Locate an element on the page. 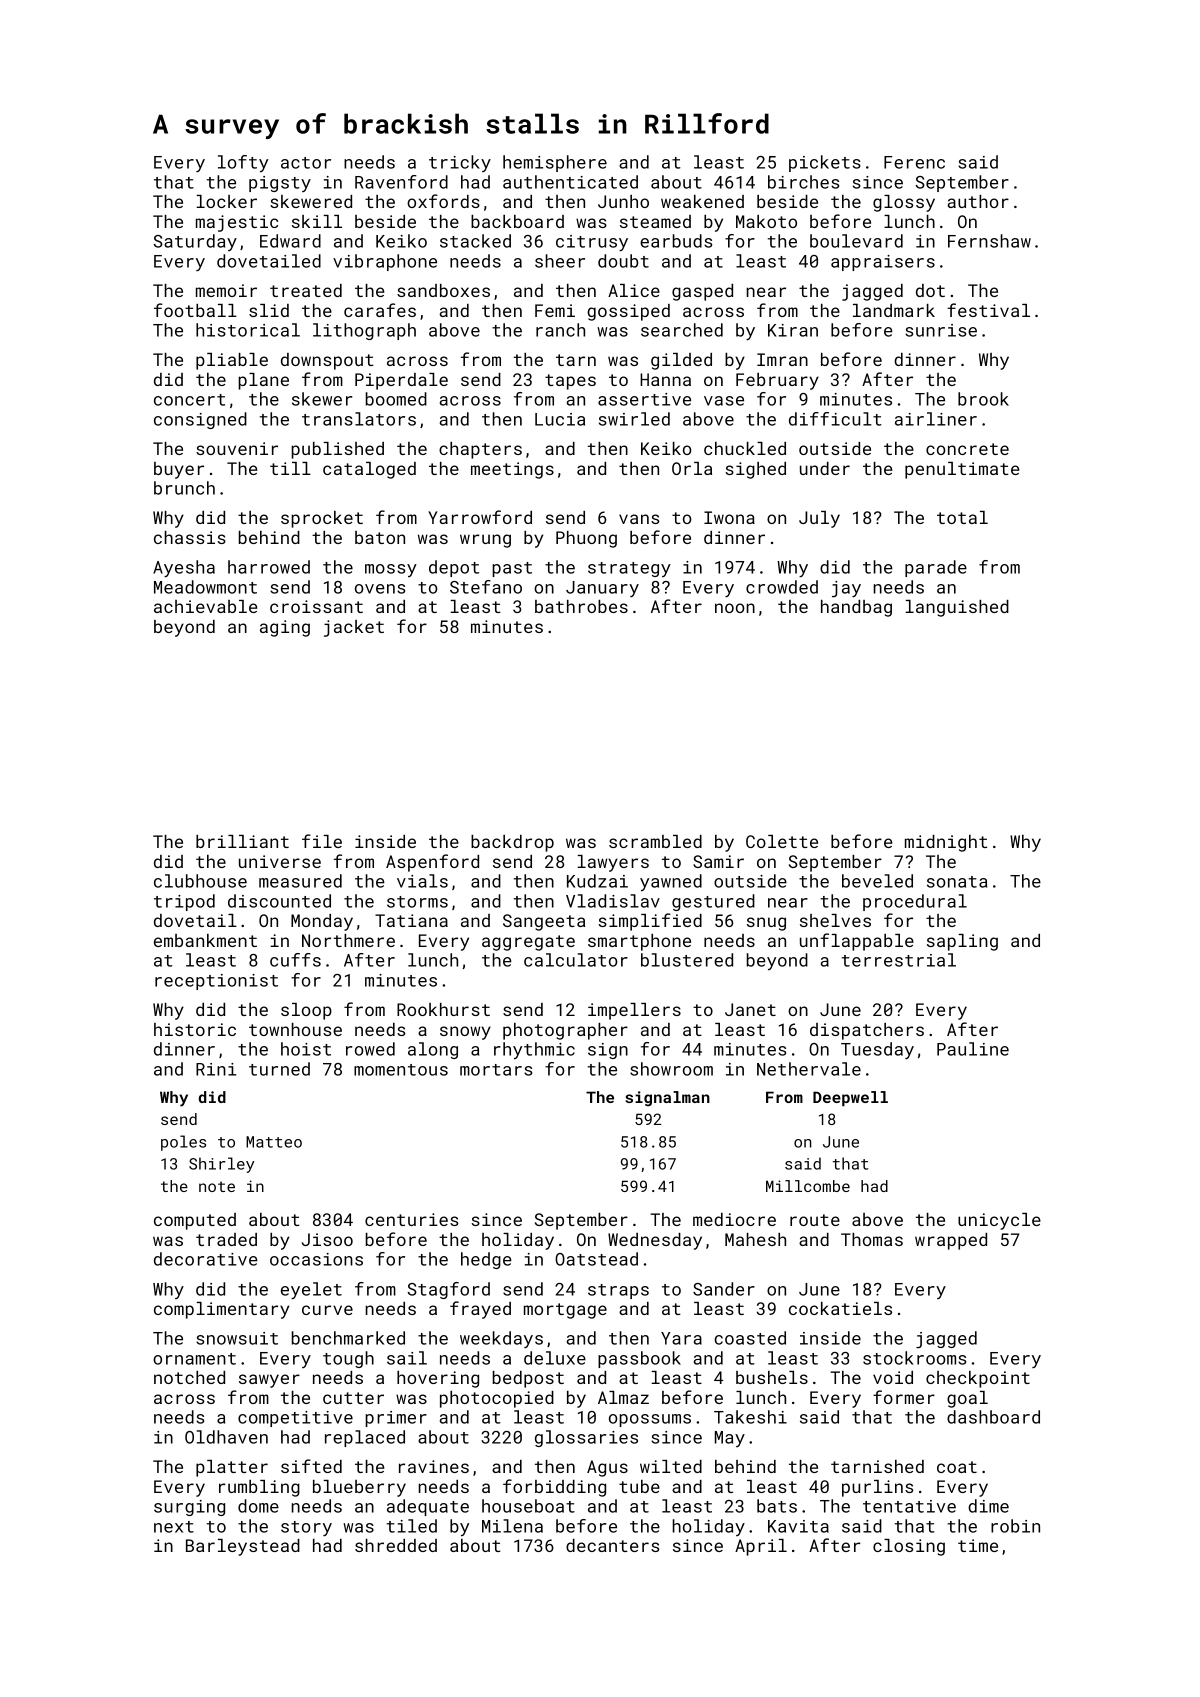  total is located at coordinates (962, 517).
